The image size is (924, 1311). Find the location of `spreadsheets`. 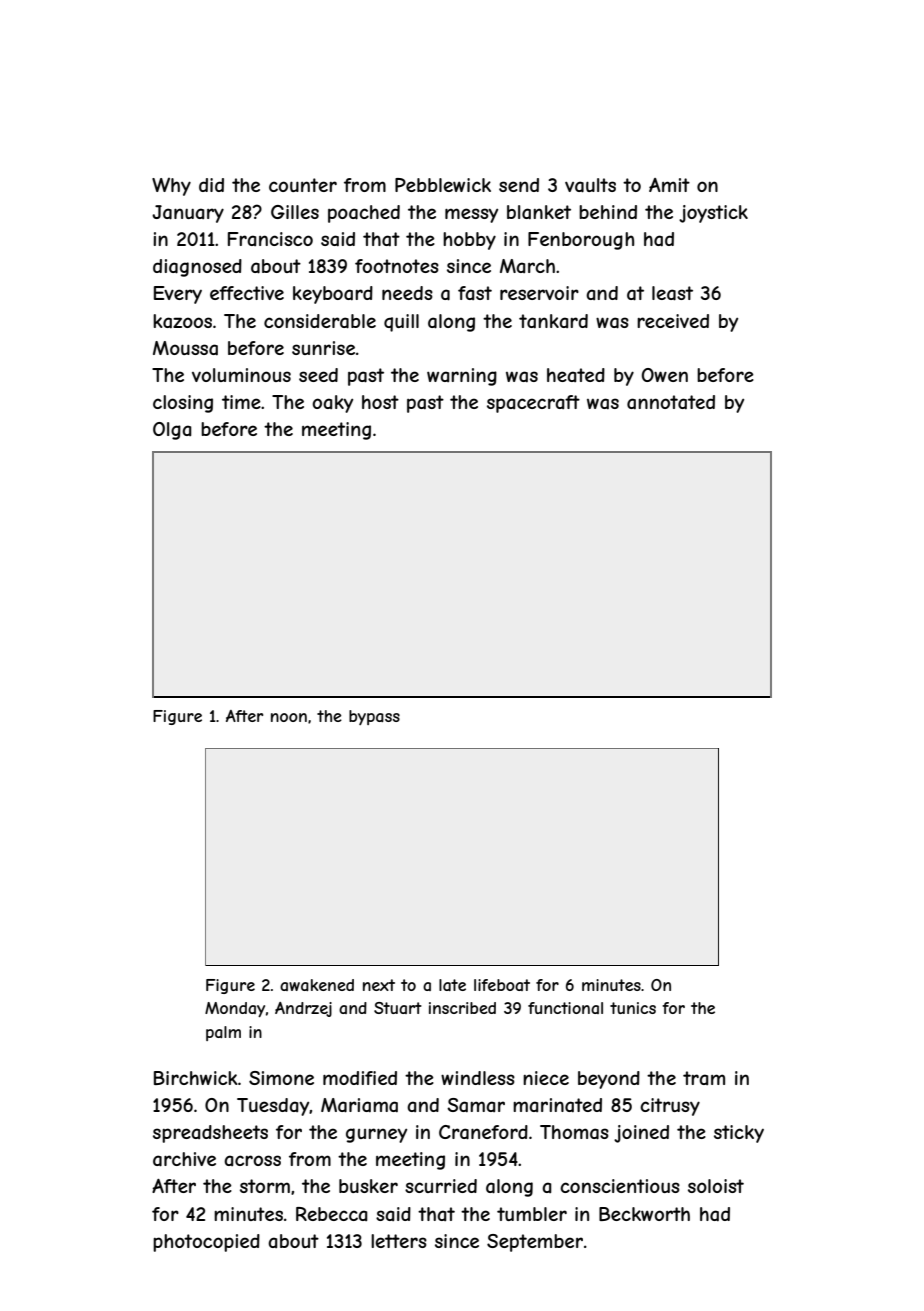

spreadsheets is located at coordinates (210, 1134).
